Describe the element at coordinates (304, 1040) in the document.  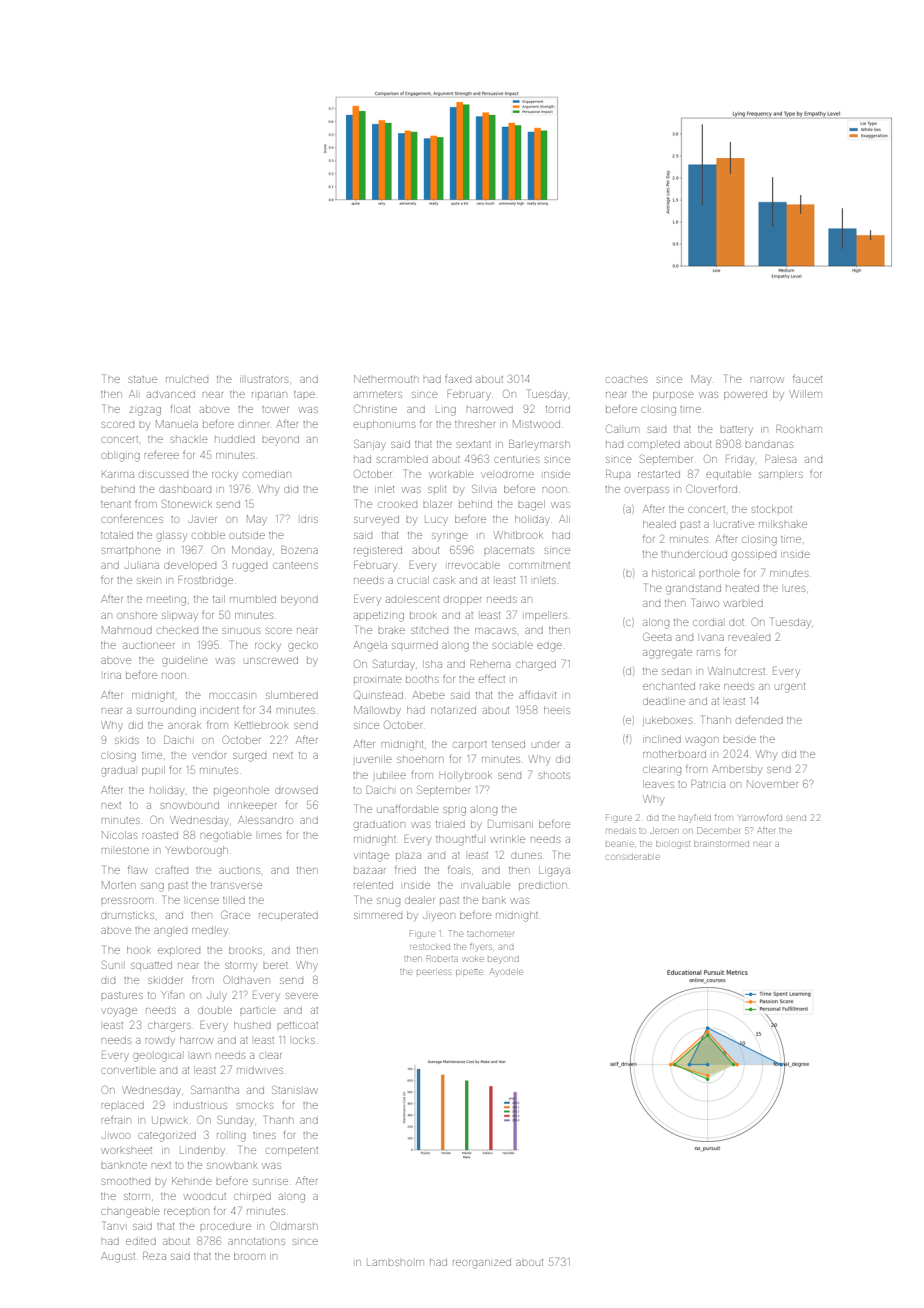
I see `locks` at that location.
